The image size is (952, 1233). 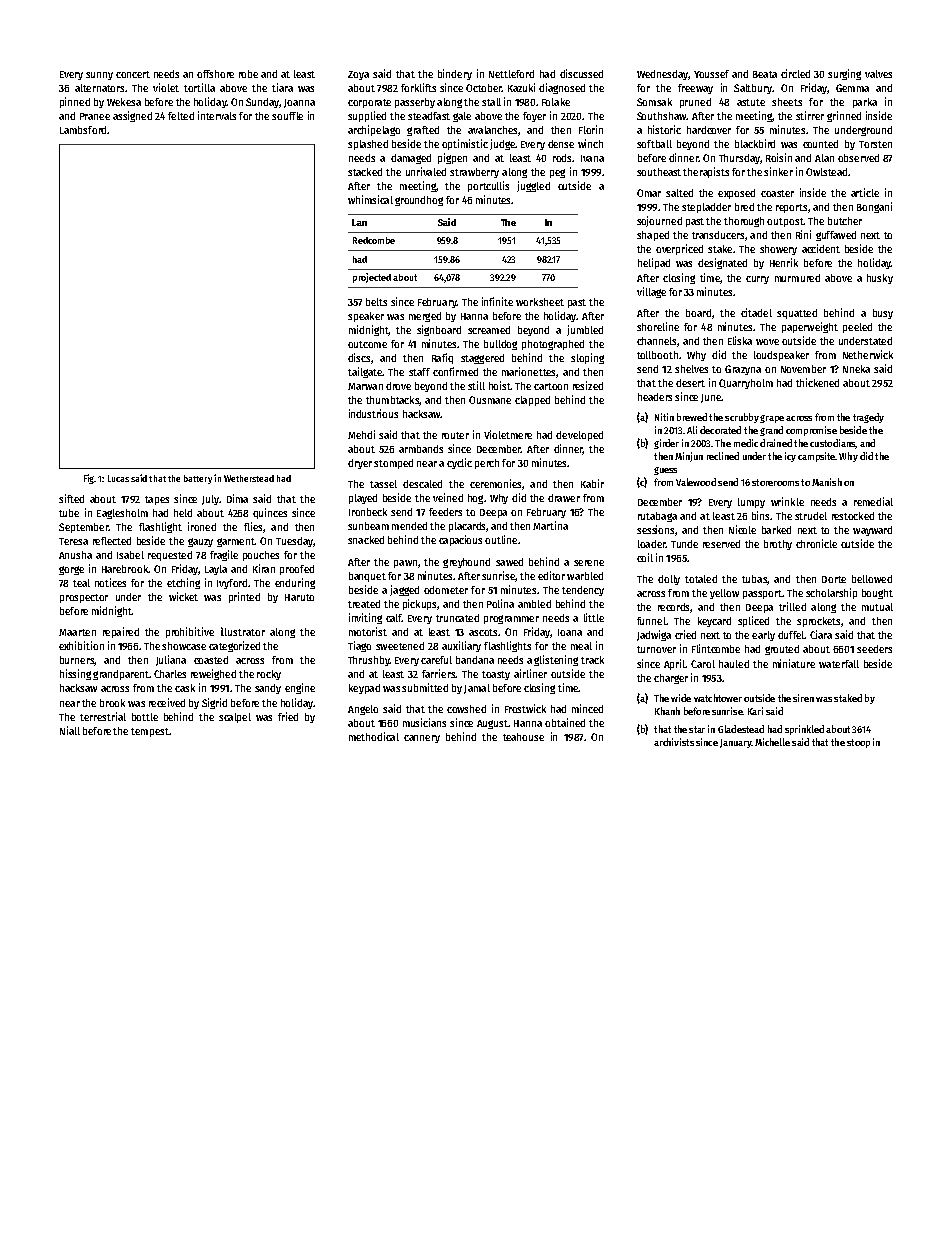 What do you see at coordinates (372, 278) in the page?
I see `projected` at bounding box center [372, 278].
